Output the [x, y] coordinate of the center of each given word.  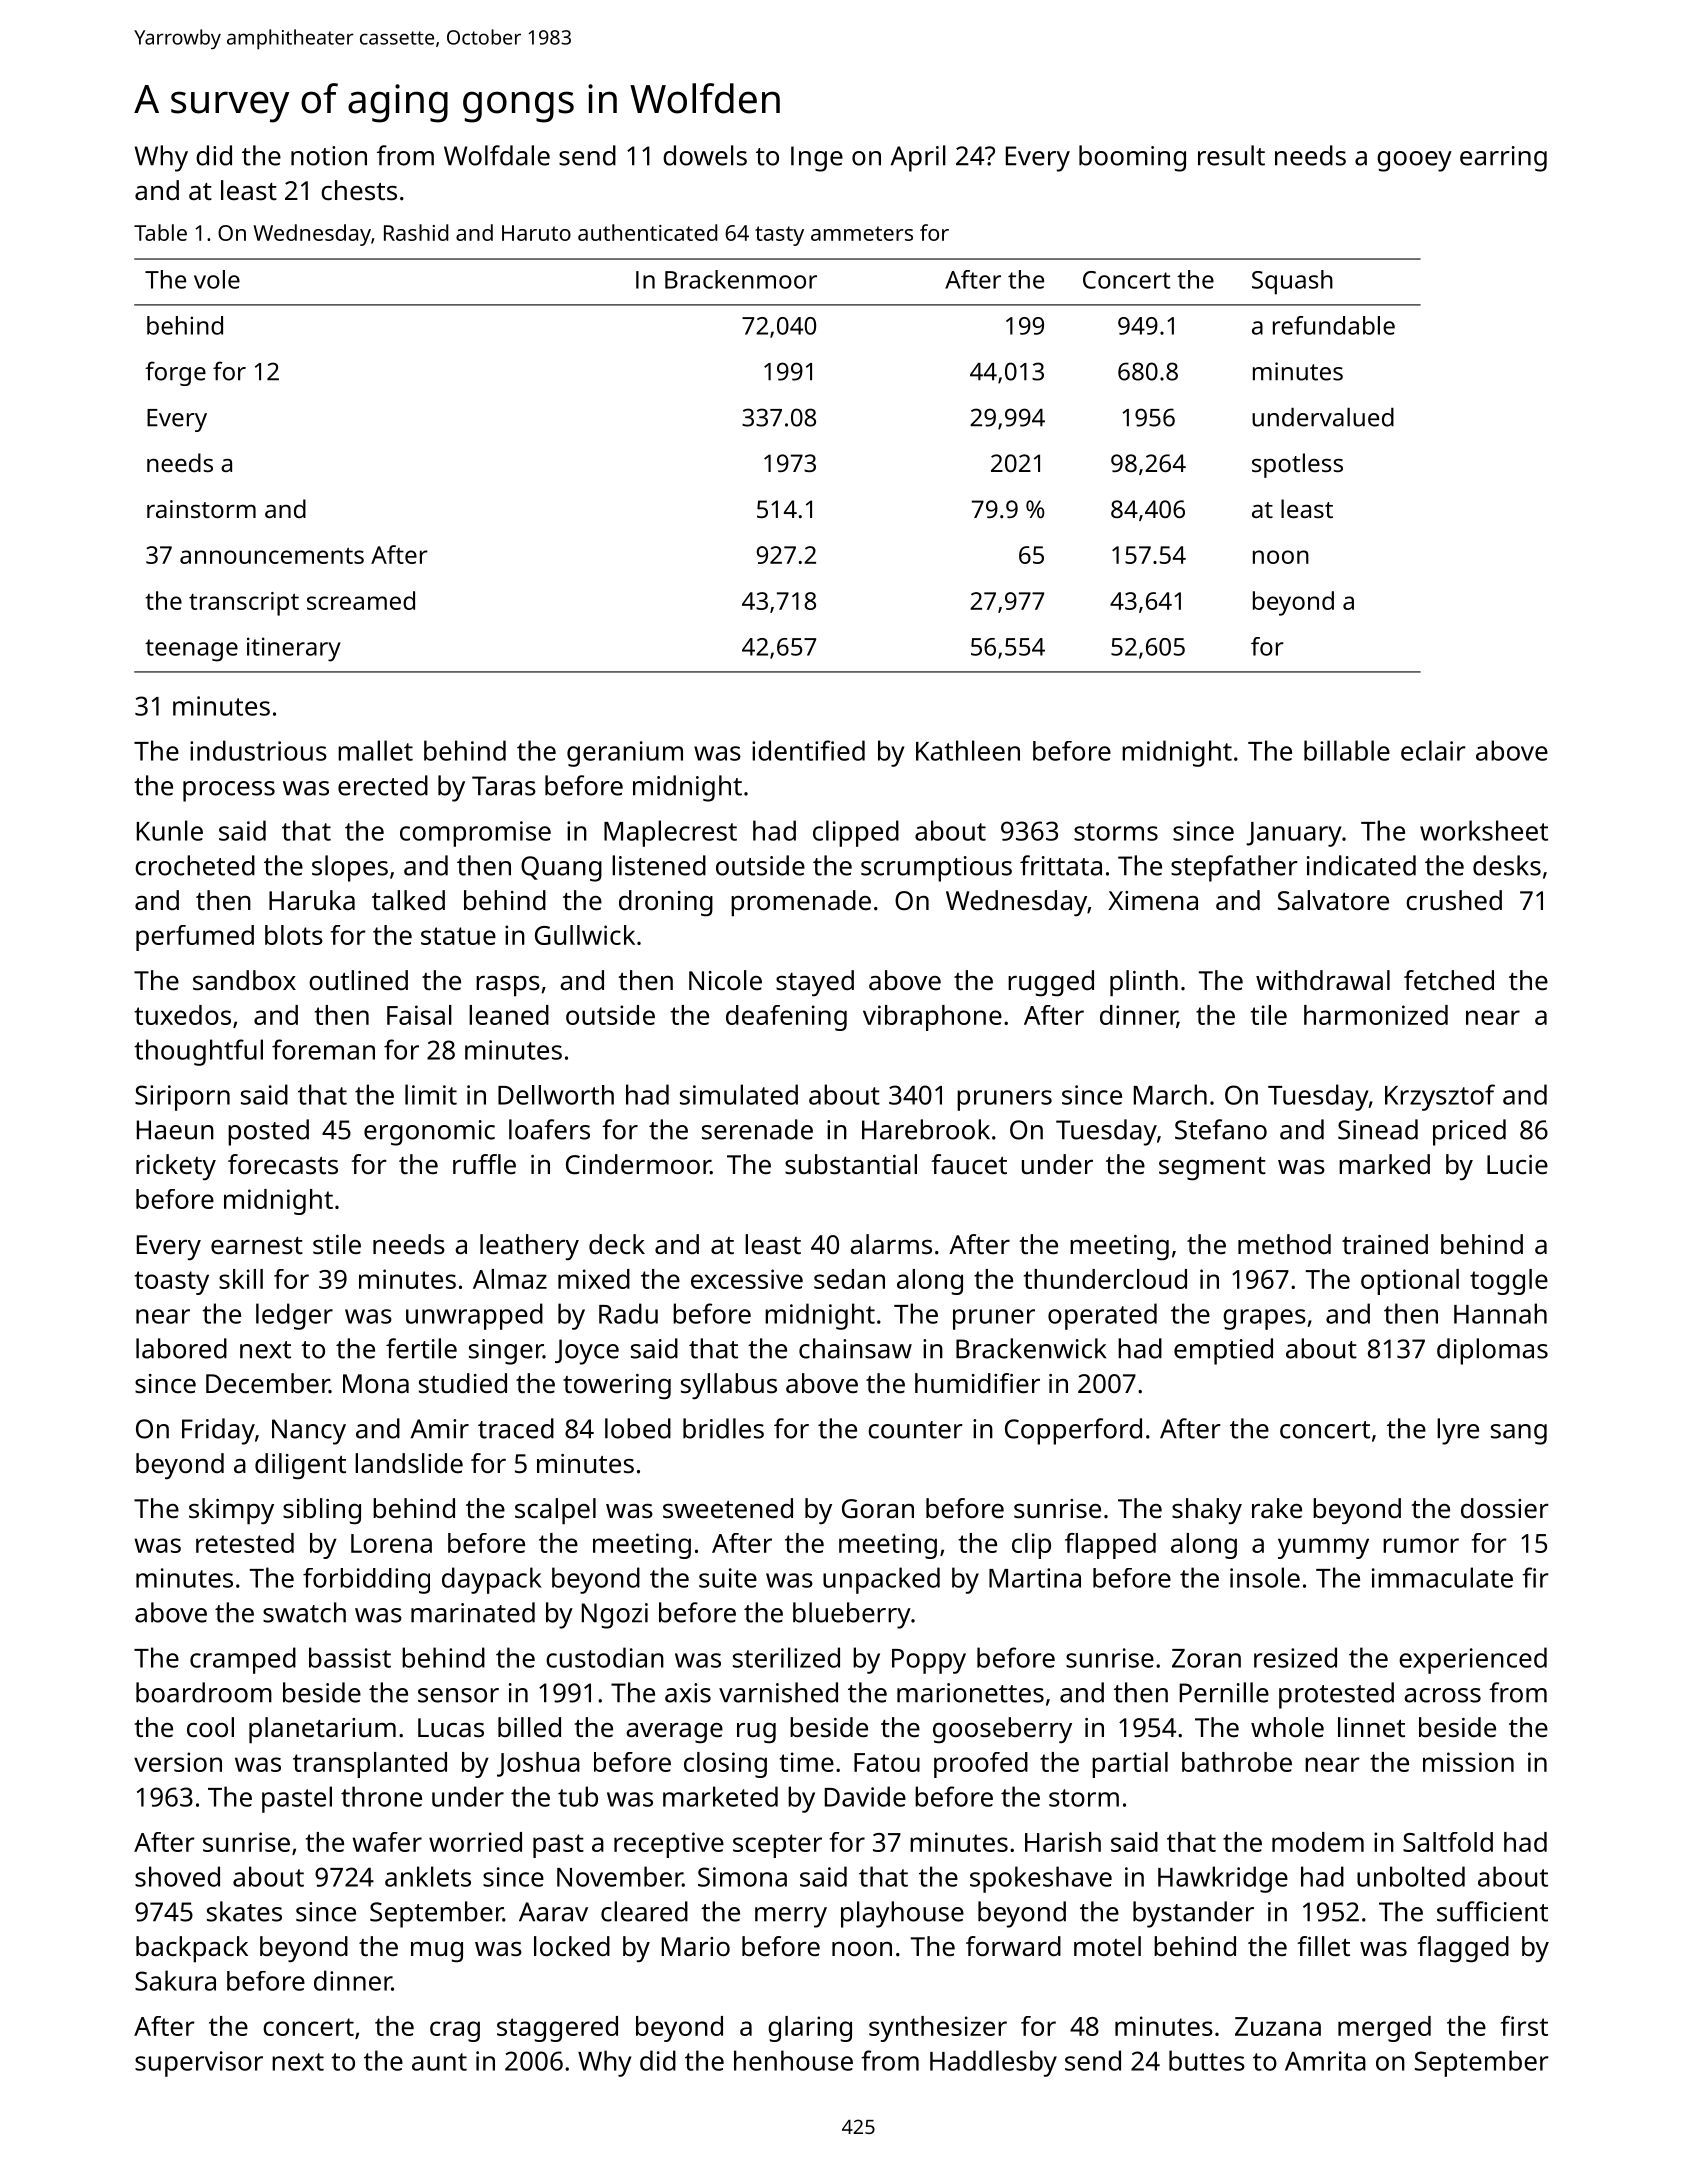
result [1231, 155]
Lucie [1517, 1165]
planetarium [322, 1730]
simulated [739, 1094]
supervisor [199, 2064]
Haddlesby [993, 2063]
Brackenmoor [741, 279]
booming [1132, 158]
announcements [272, 556]
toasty [172, 1283]
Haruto [536, 233]
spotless [1297, 465]
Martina [1035, 1578]
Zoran [1206, 1658]
